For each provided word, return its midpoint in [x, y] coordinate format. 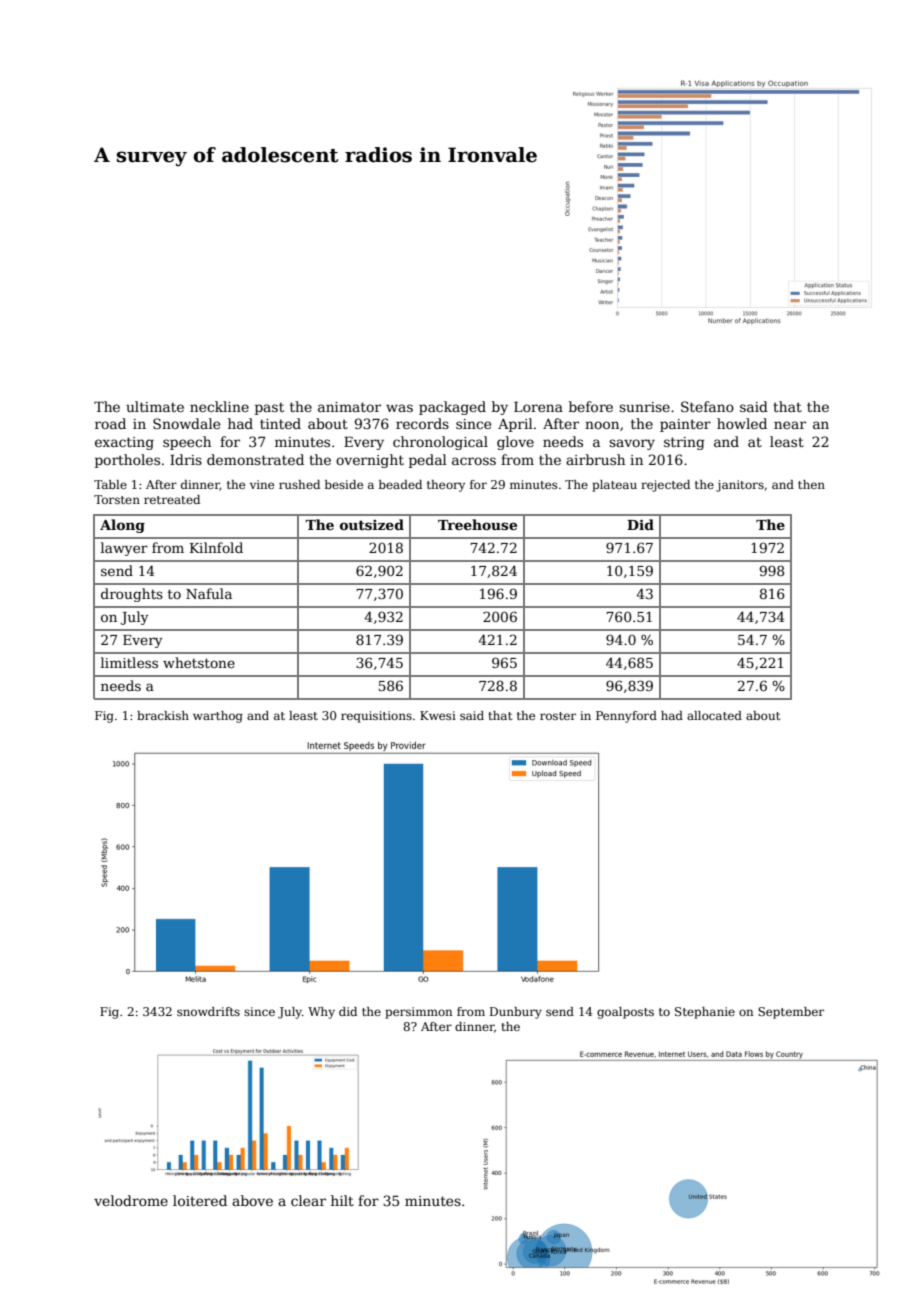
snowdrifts [208, 1011]
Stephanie [705, 1013]
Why [321, 1013]
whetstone [199, 662]
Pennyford [626, 717]
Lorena [538, 406]
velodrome [131, 1200]
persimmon [418, 1013]
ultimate [155, 406]
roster [558, 716]
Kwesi [438, 715]
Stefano [707, 406]
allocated [714, 715]
